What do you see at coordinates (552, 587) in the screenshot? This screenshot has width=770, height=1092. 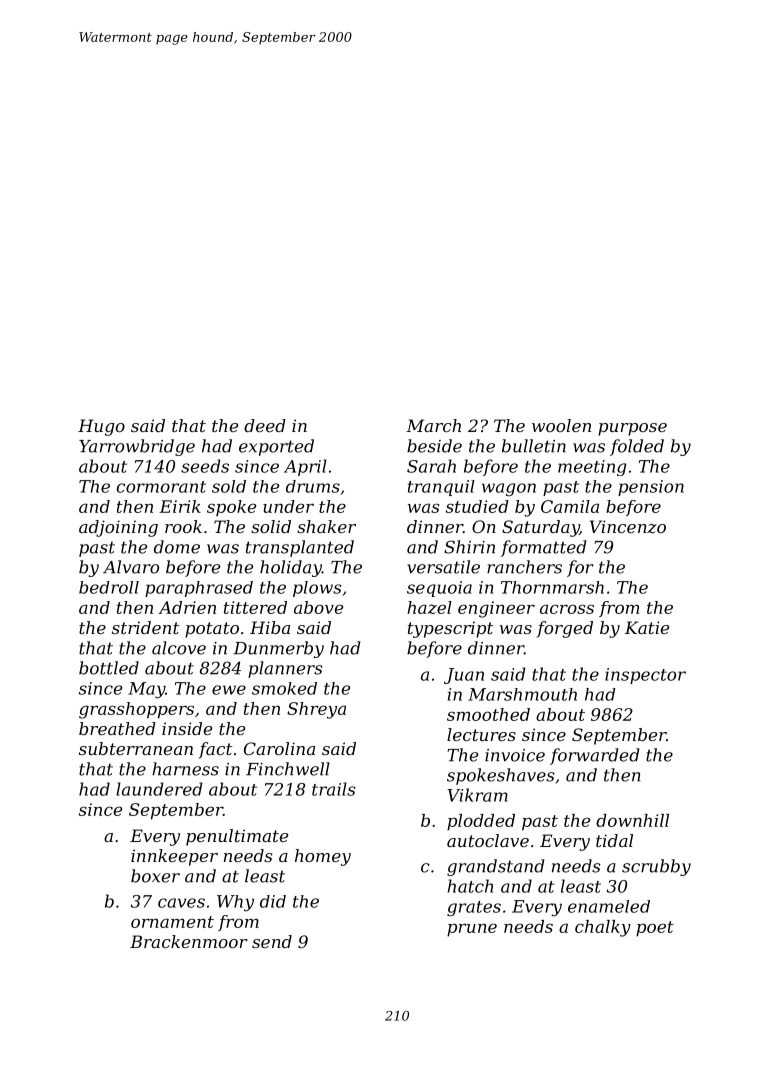 I see `Thornmarsh` at bounding box center [552, 587].
